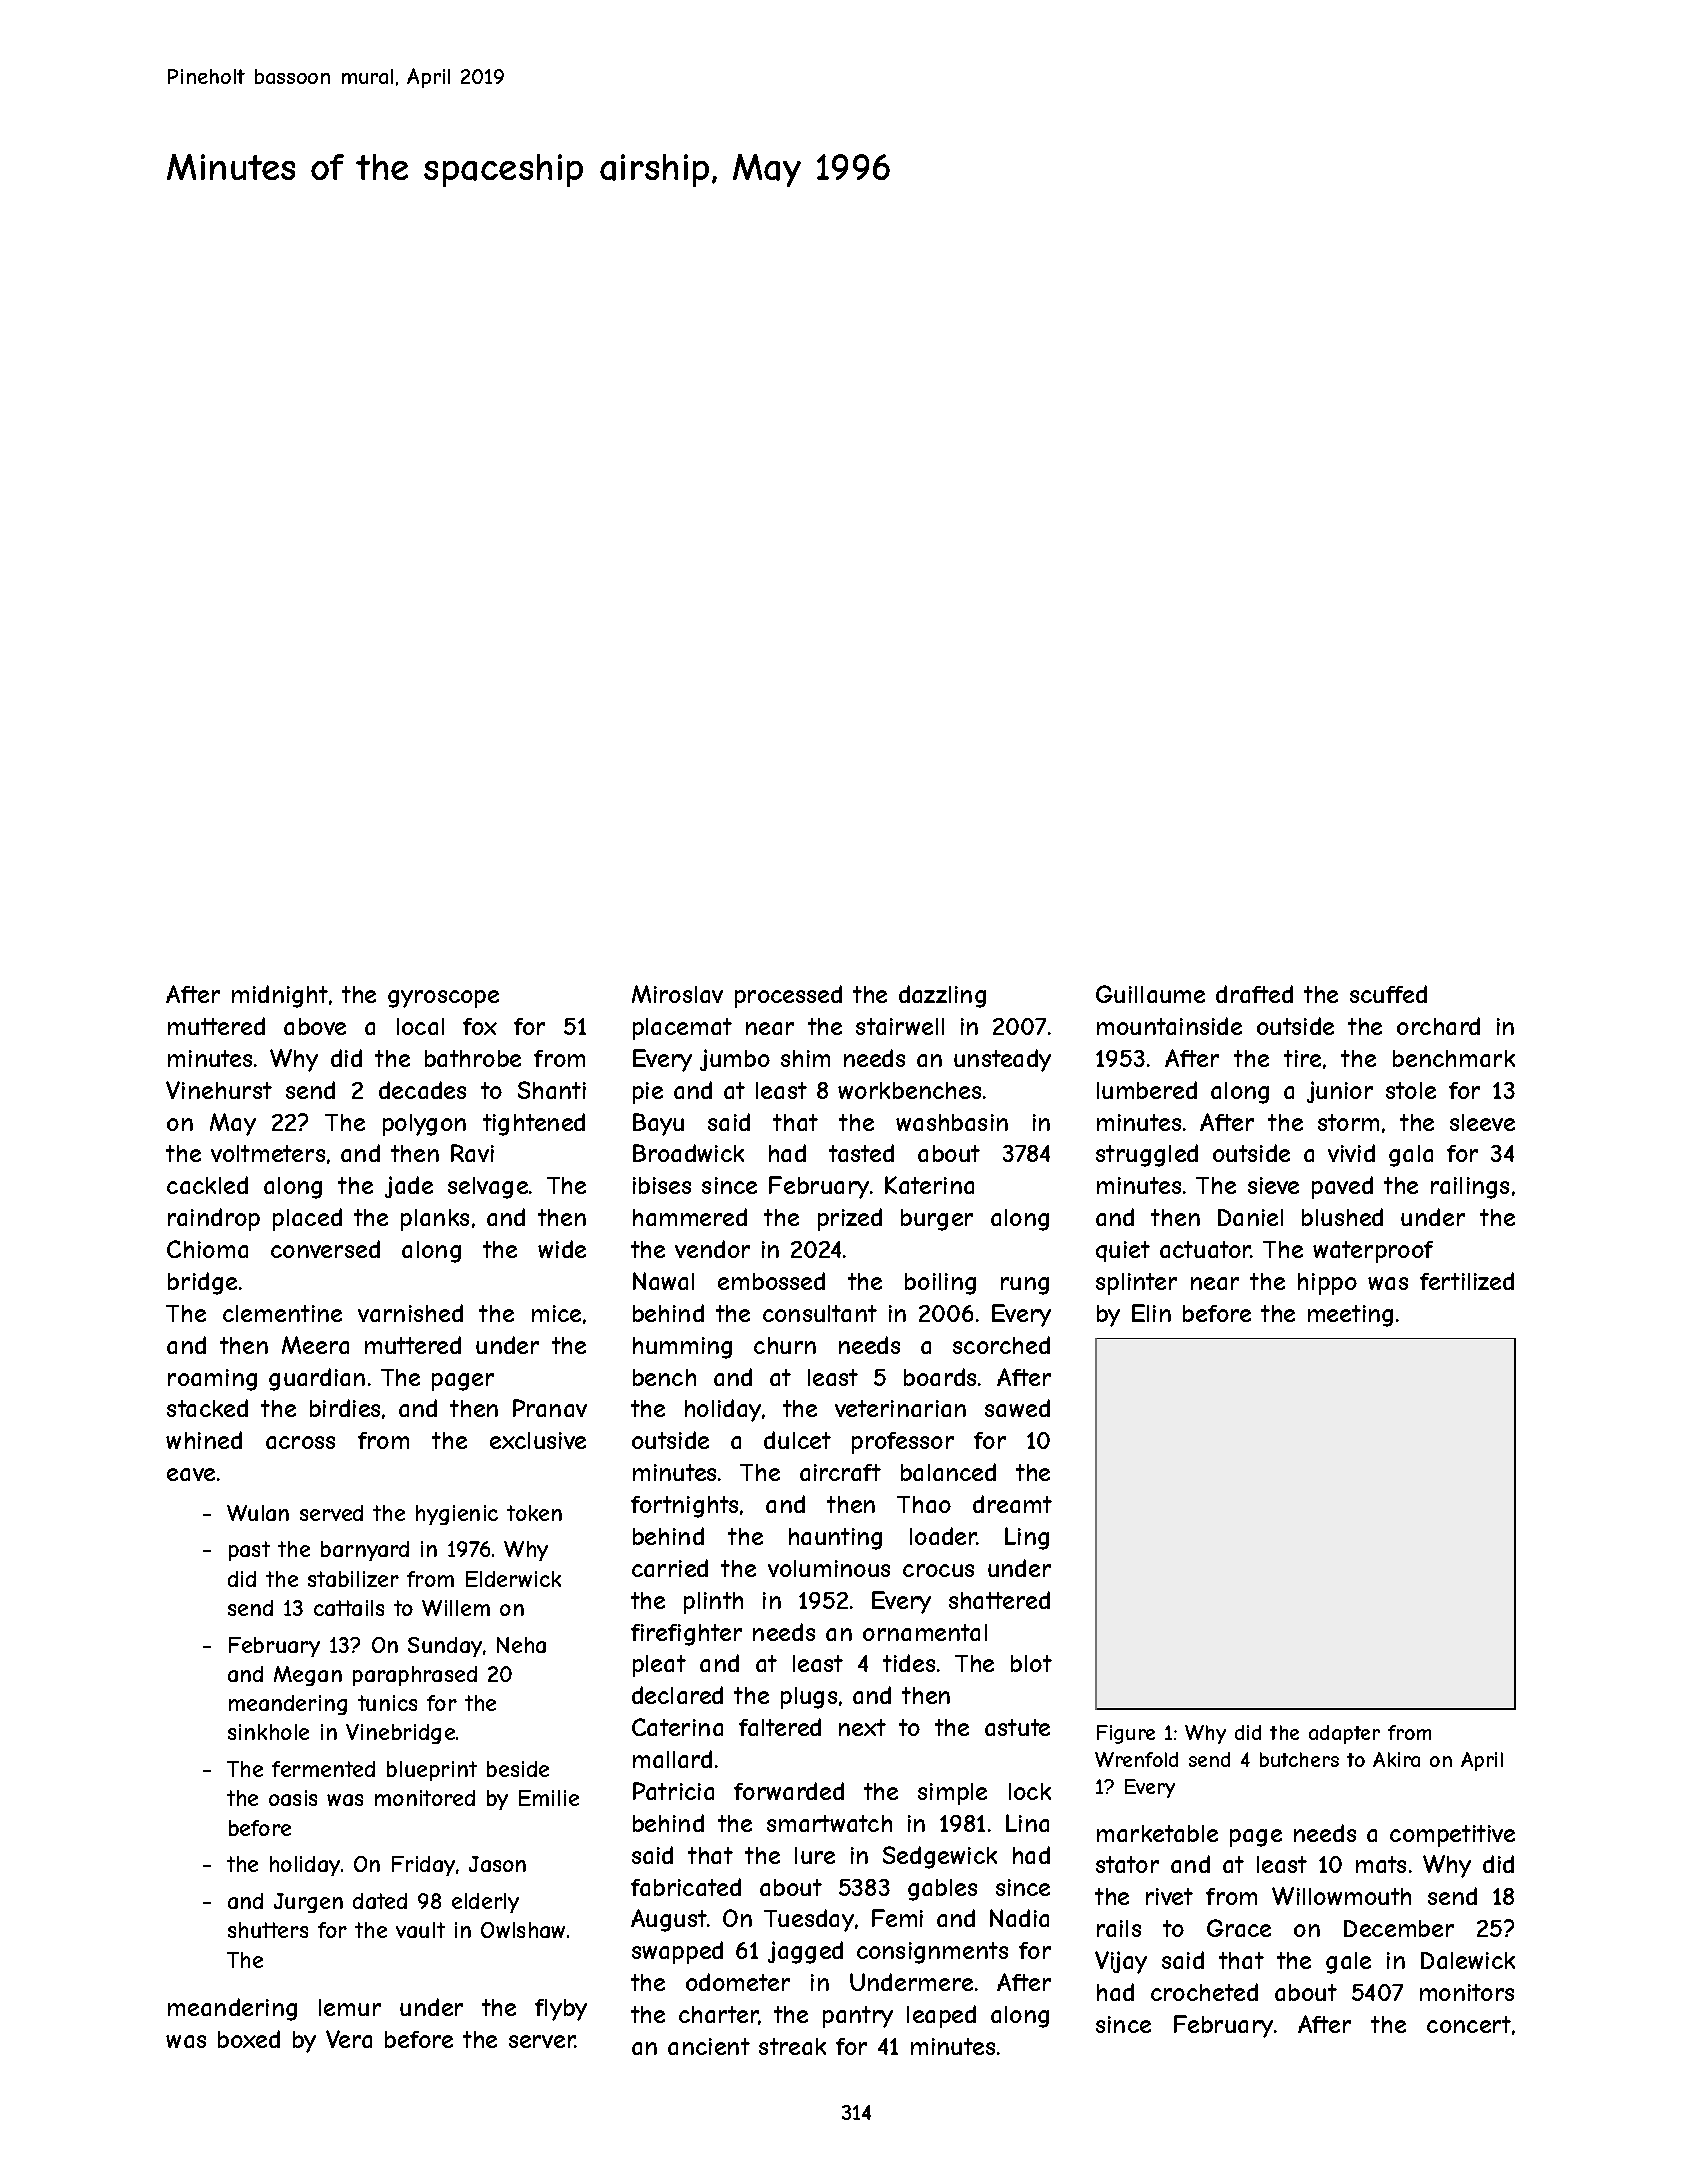 Image resolution: width=1683 pixels, height=2178 pixels. Describe the element at coordinates (249, 2039) in the screenshot. I see `boxed` at that location.
